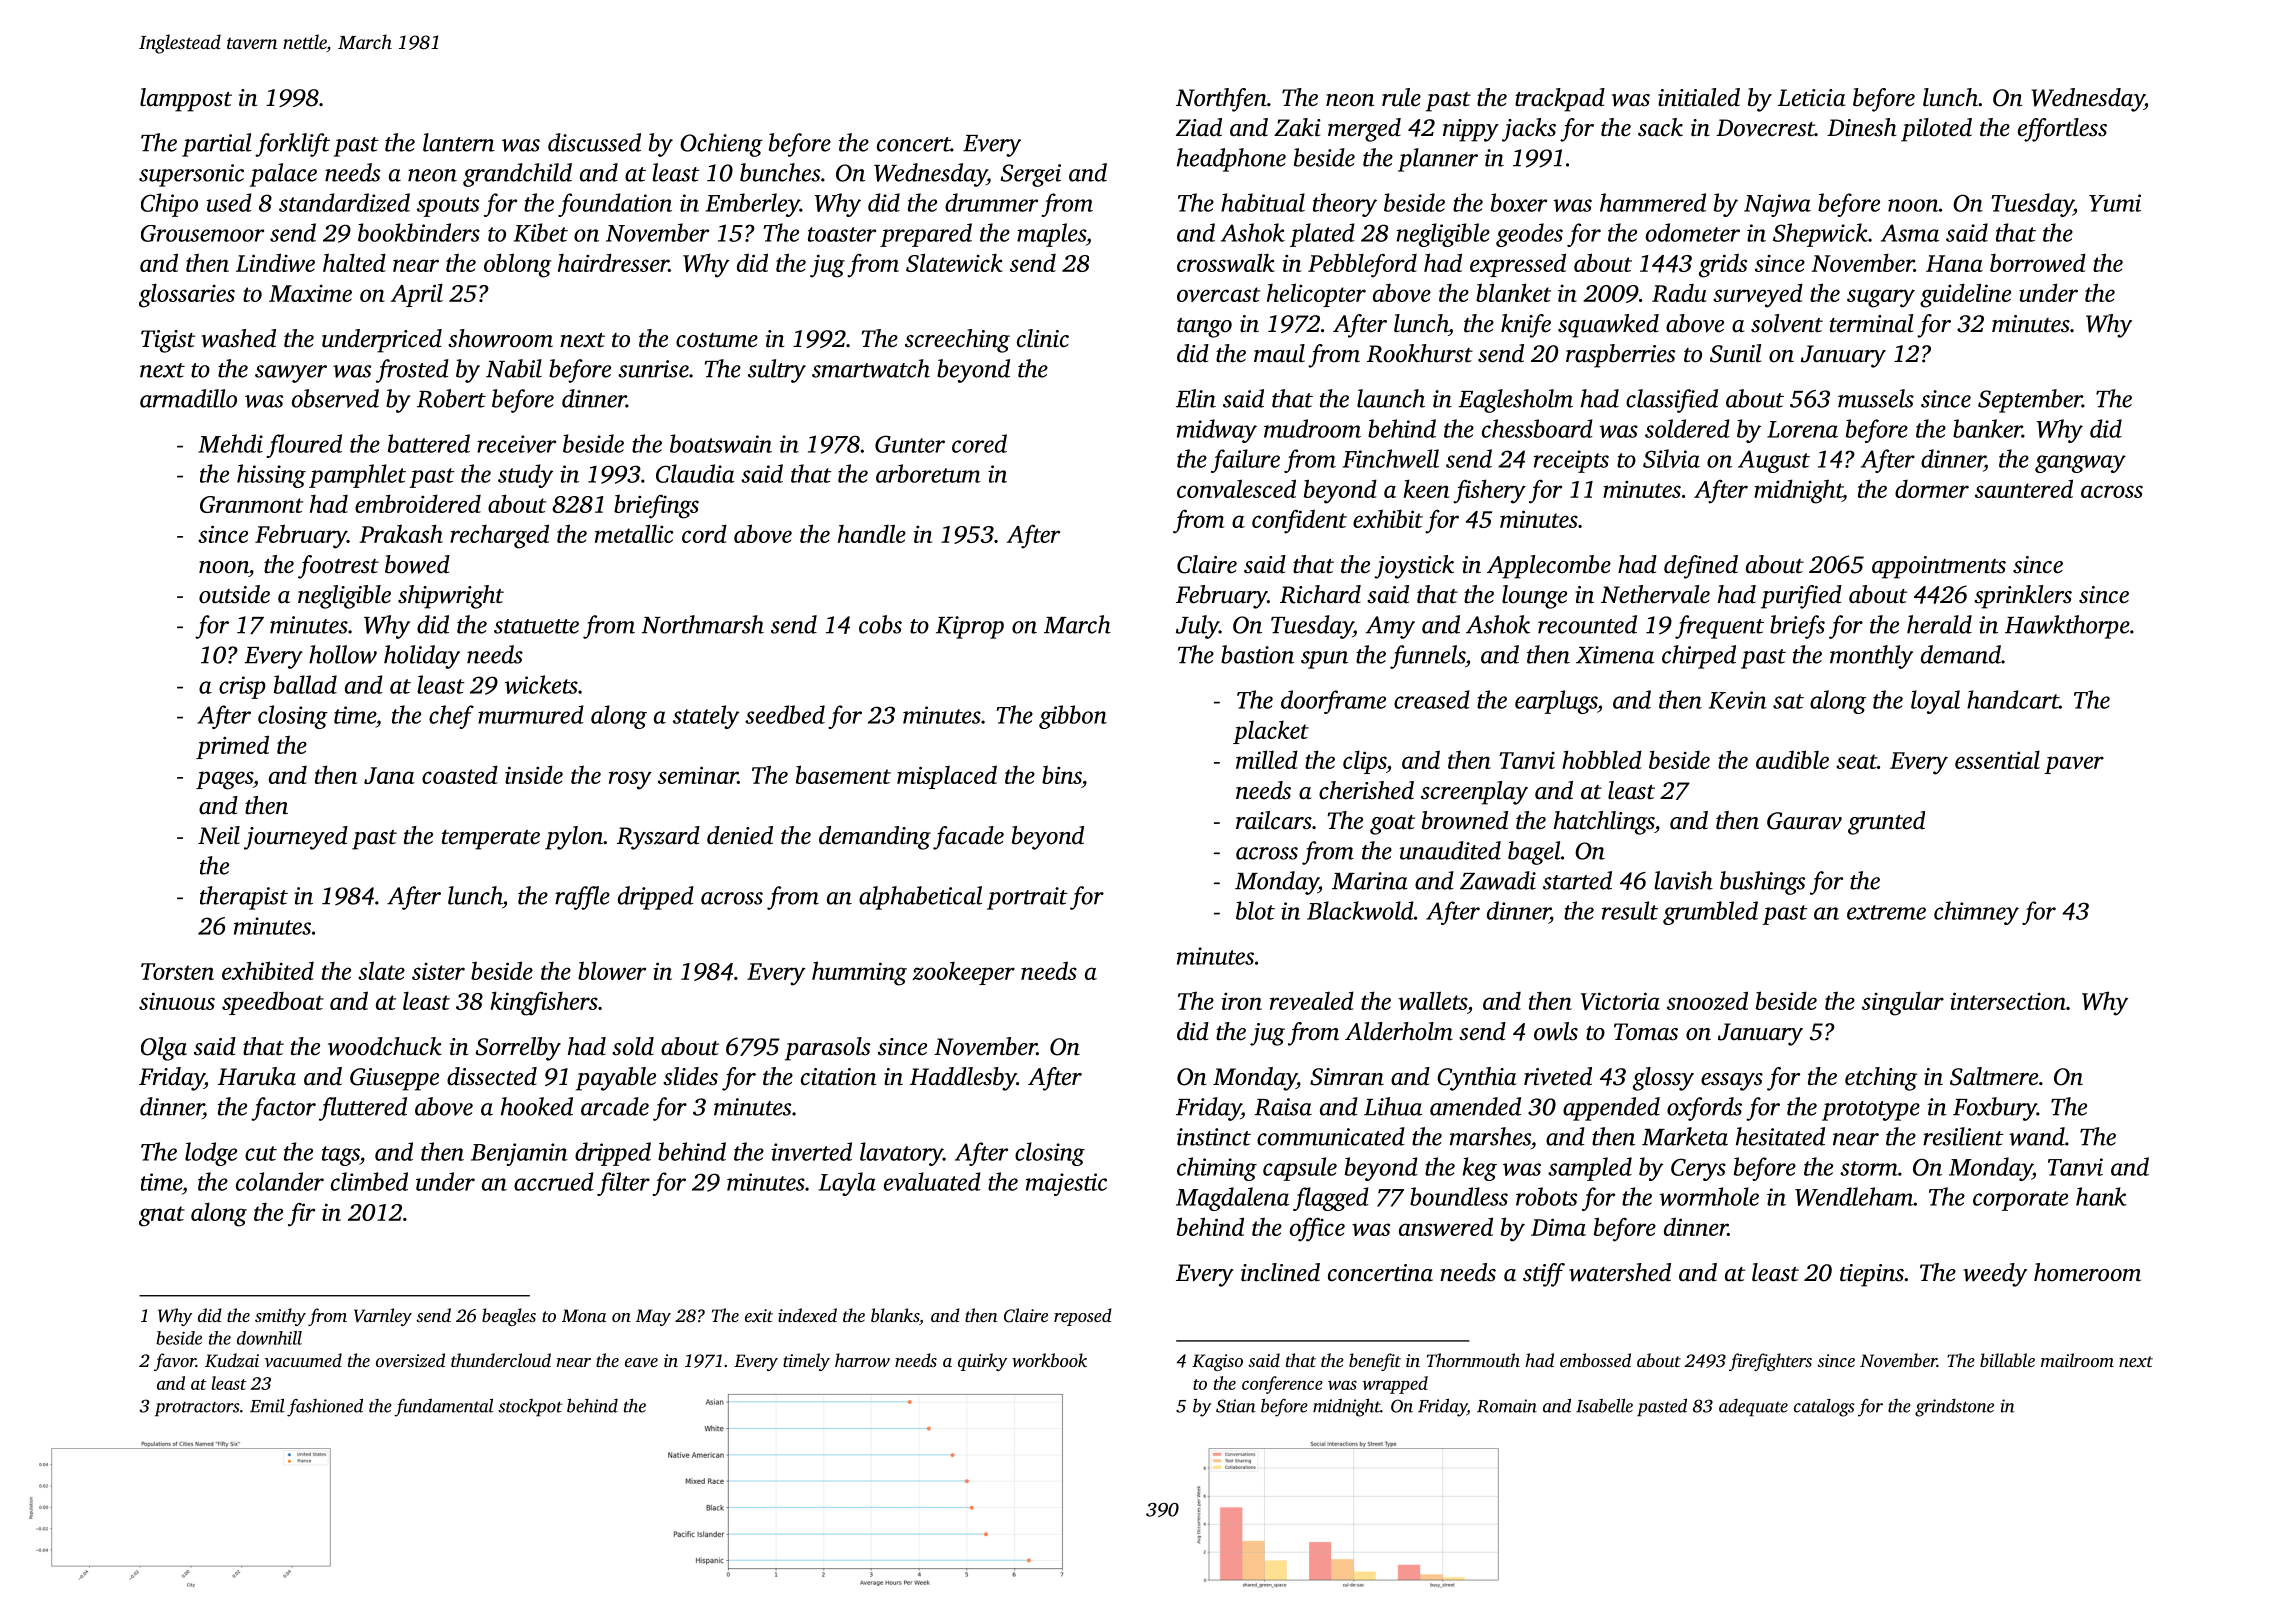 Image resolution: width=2292 pixels, height=1620 pixels. I want to click on fundamental, so click(443, 1407).
